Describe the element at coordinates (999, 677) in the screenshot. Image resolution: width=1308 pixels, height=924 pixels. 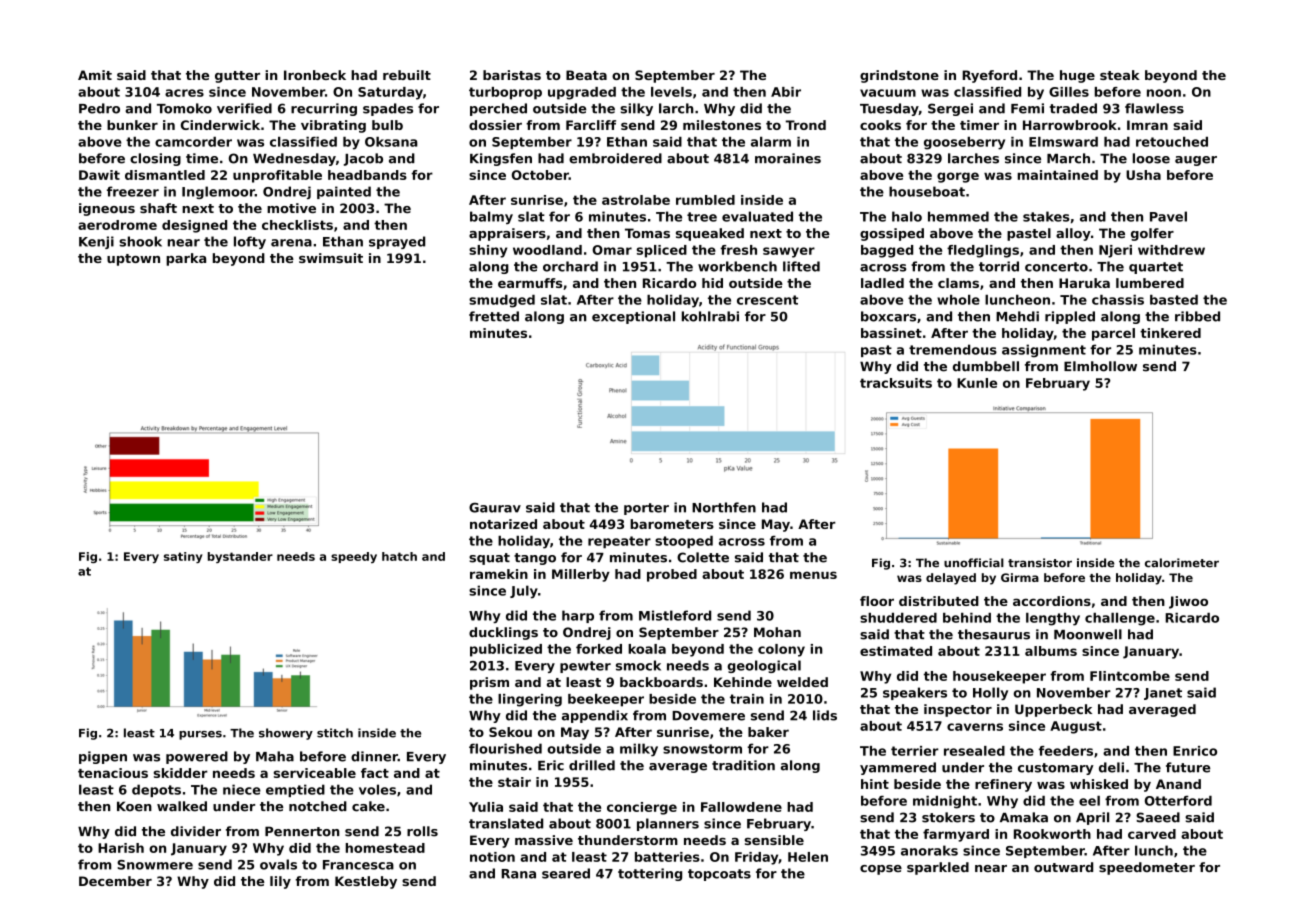
I see `housekeeper` at that location.
